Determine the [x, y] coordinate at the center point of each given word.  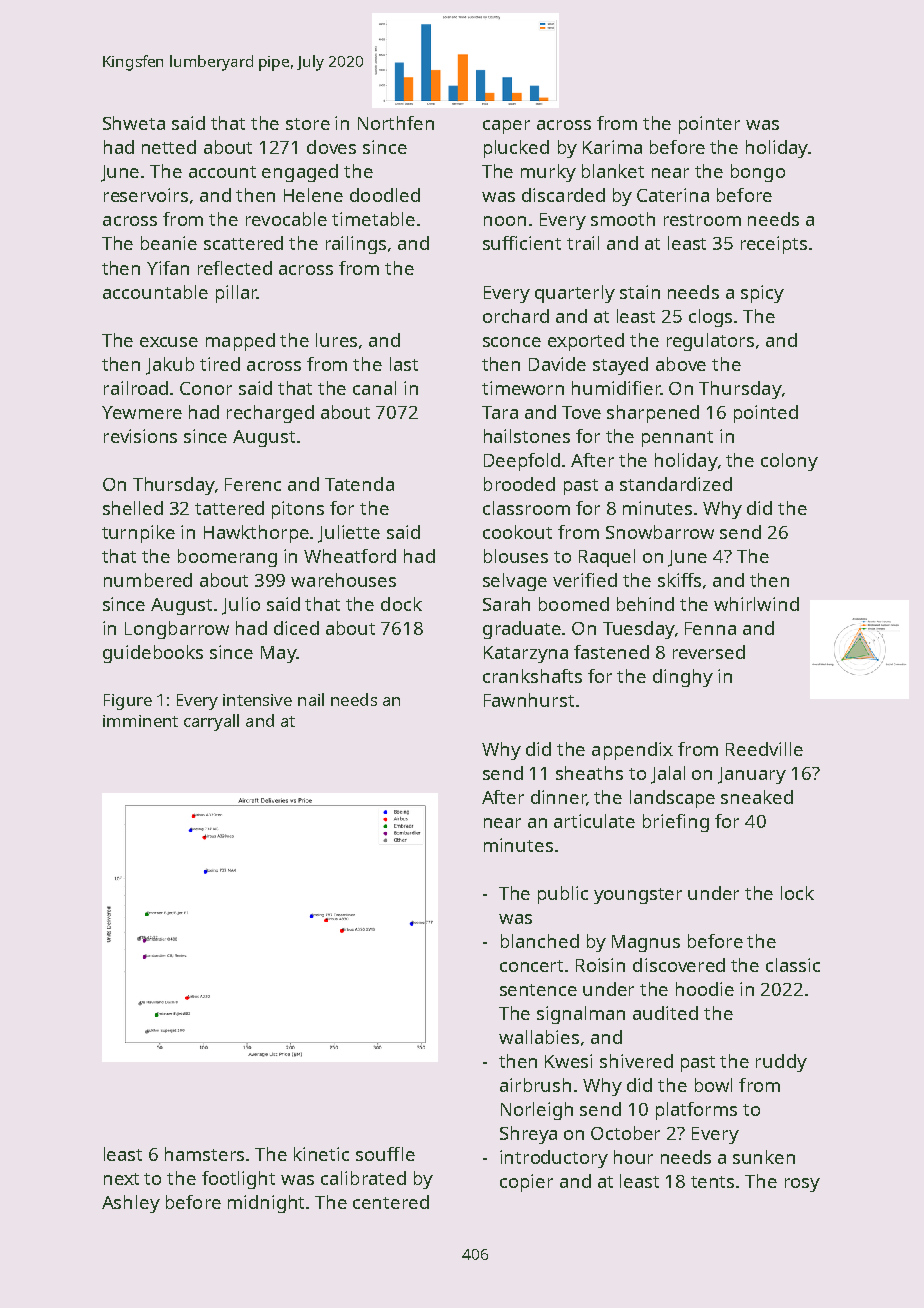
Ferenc [253, 484]
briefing [676, 823]
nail [311, 699]
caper [506, 127]
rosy [802, 1185]
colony [789, 462]
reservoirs [146, 195]
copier [526, 1183]
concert [531, 966]
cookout [517, 532]
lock [797, 893]
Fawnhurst [529, 700]
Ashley [131, 1204]
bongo [758, 173]
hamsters [204, 1154]
